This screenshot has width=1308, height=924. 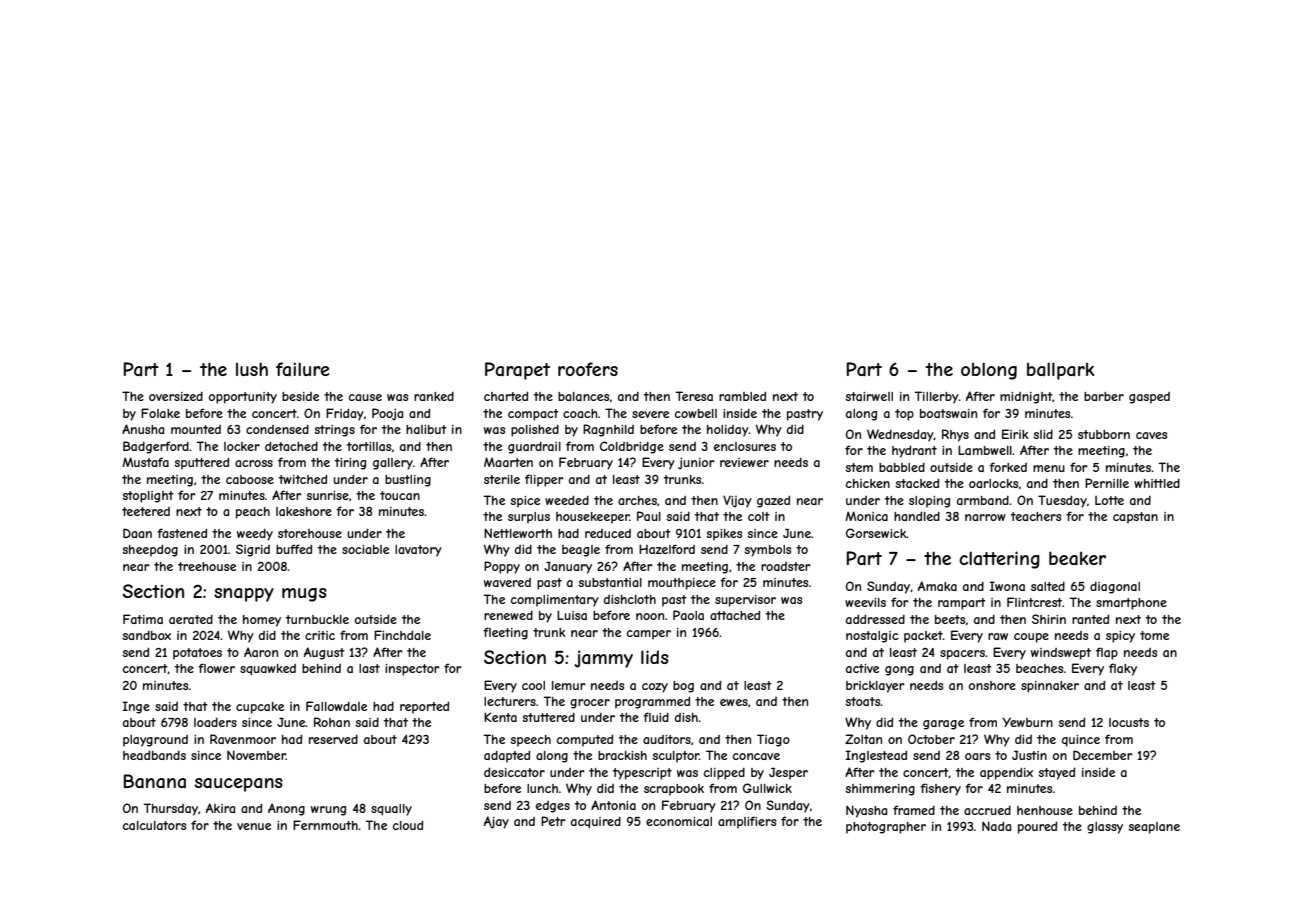 I want to click on Nettleworth, so click(x=518, y=533).
